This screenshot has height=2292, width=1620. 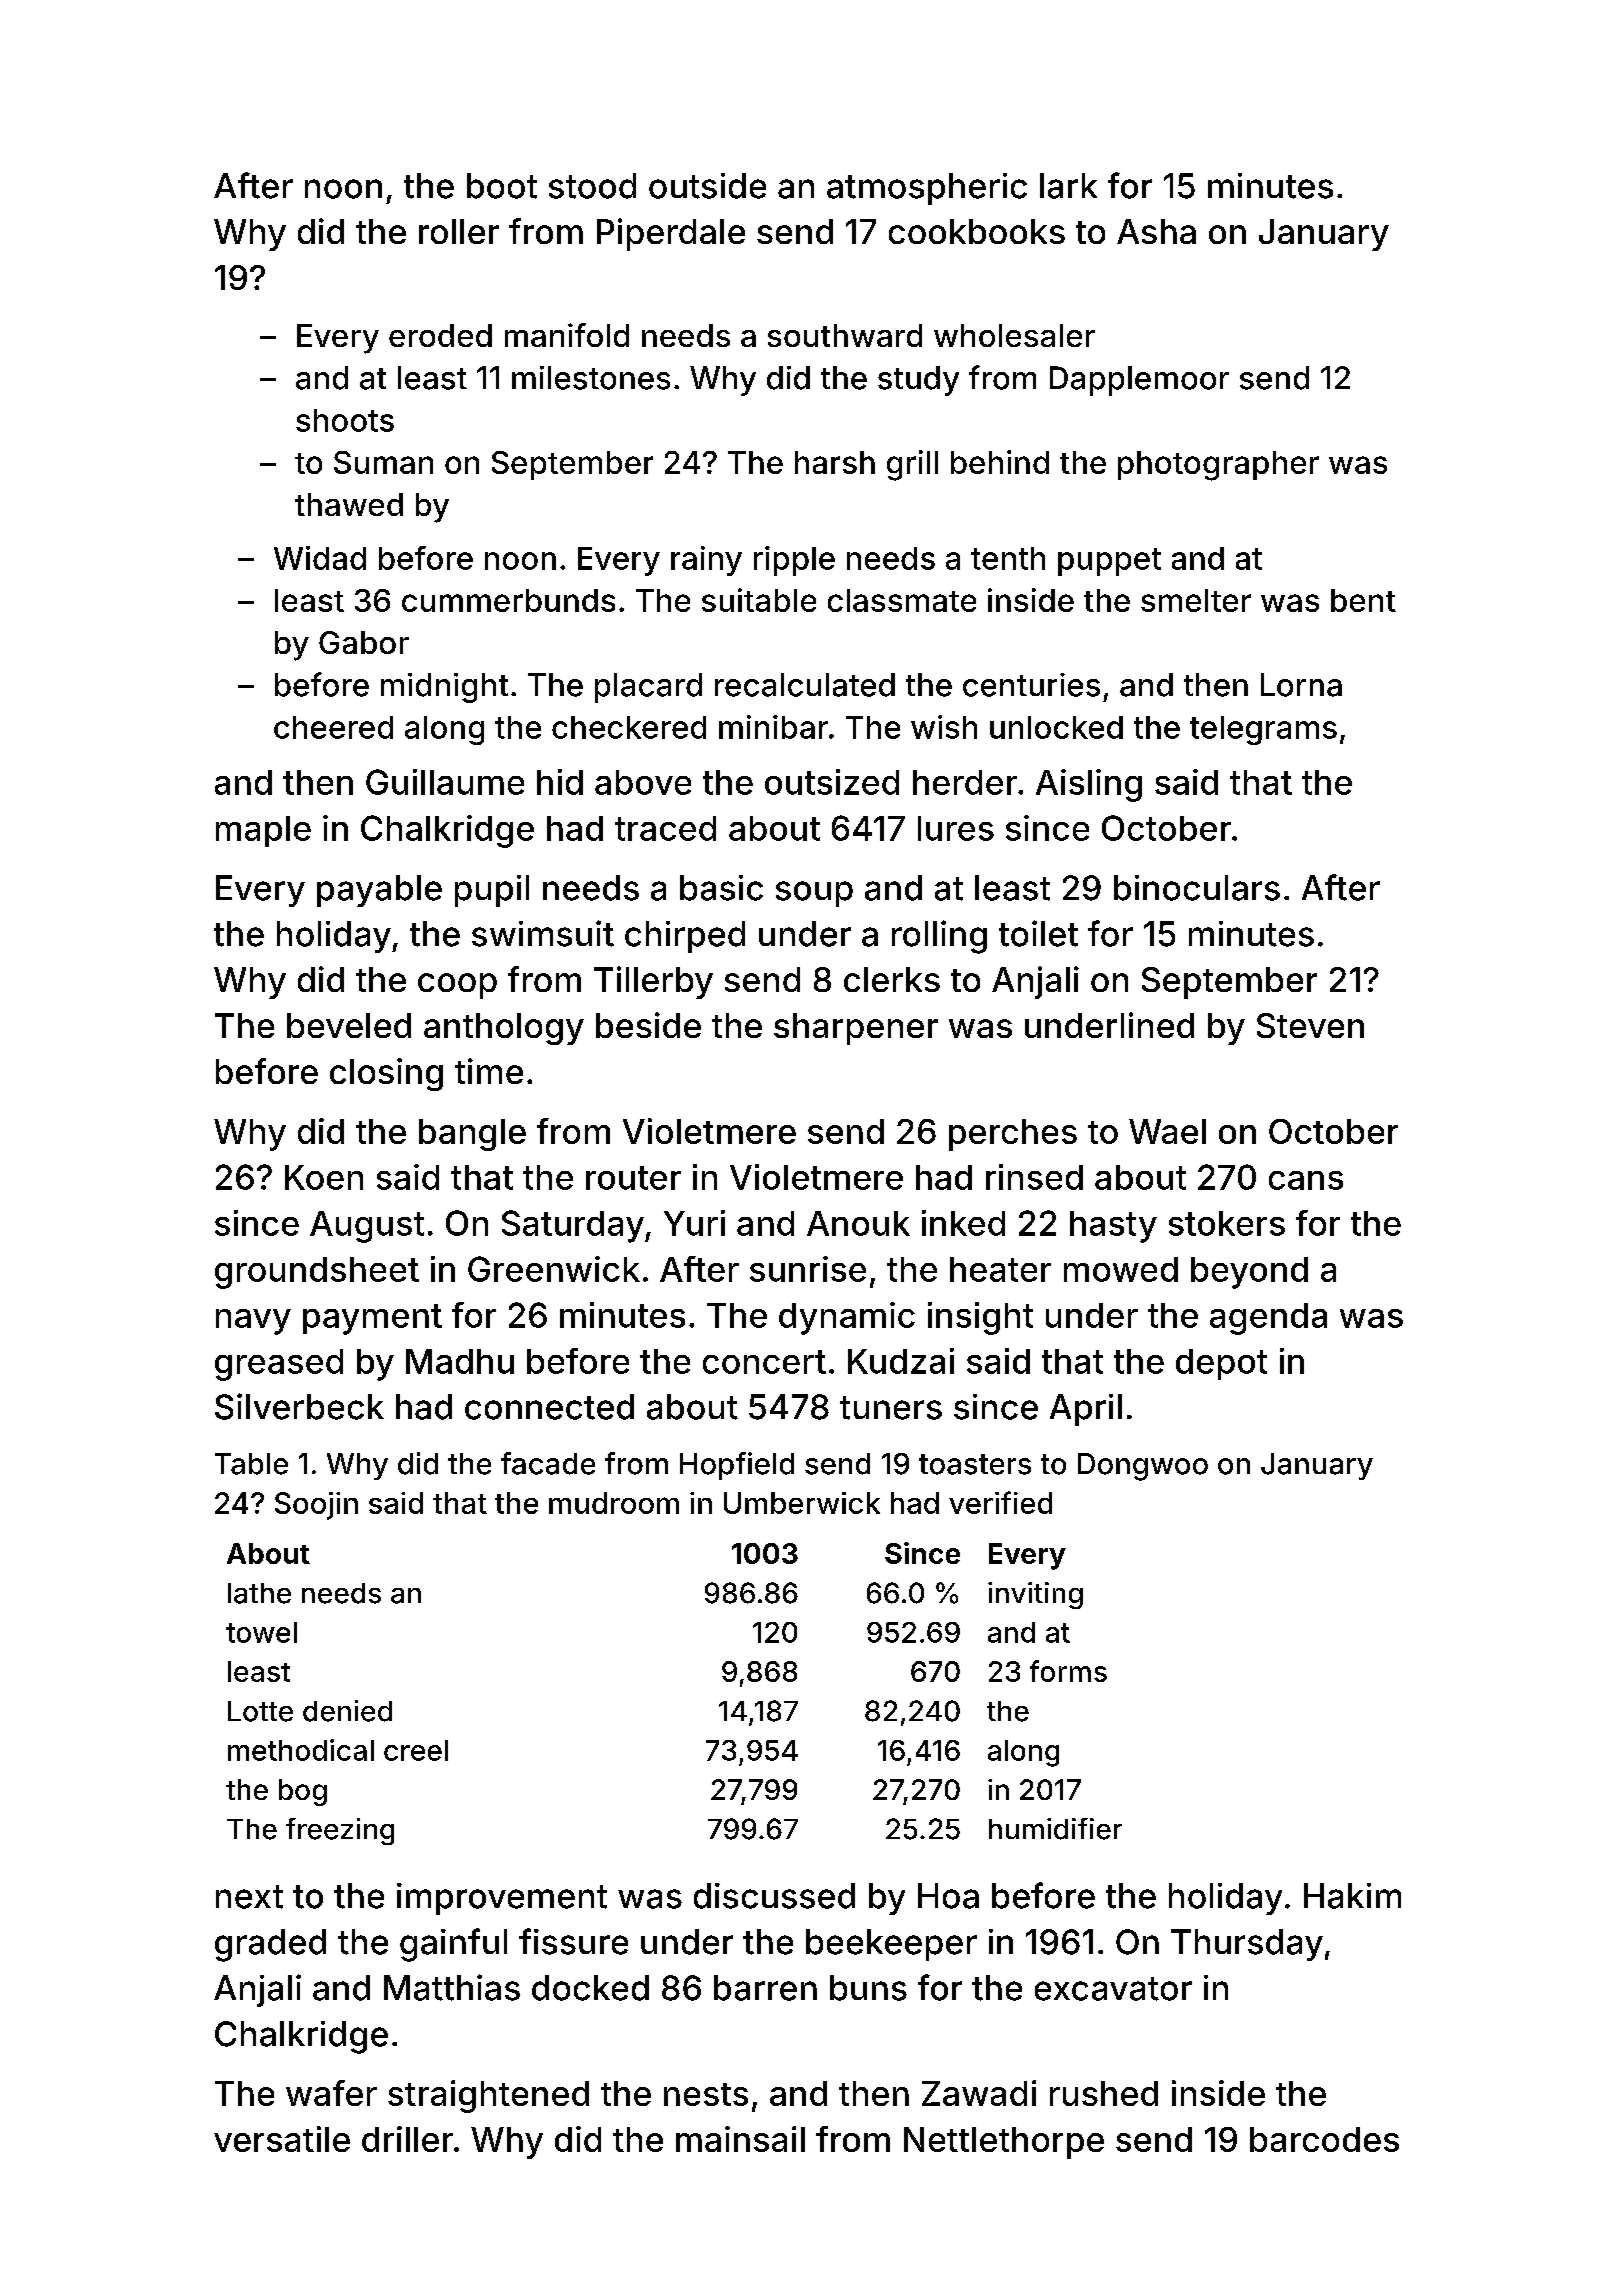 I want to click on milestones, so click(x=591, y=378).
